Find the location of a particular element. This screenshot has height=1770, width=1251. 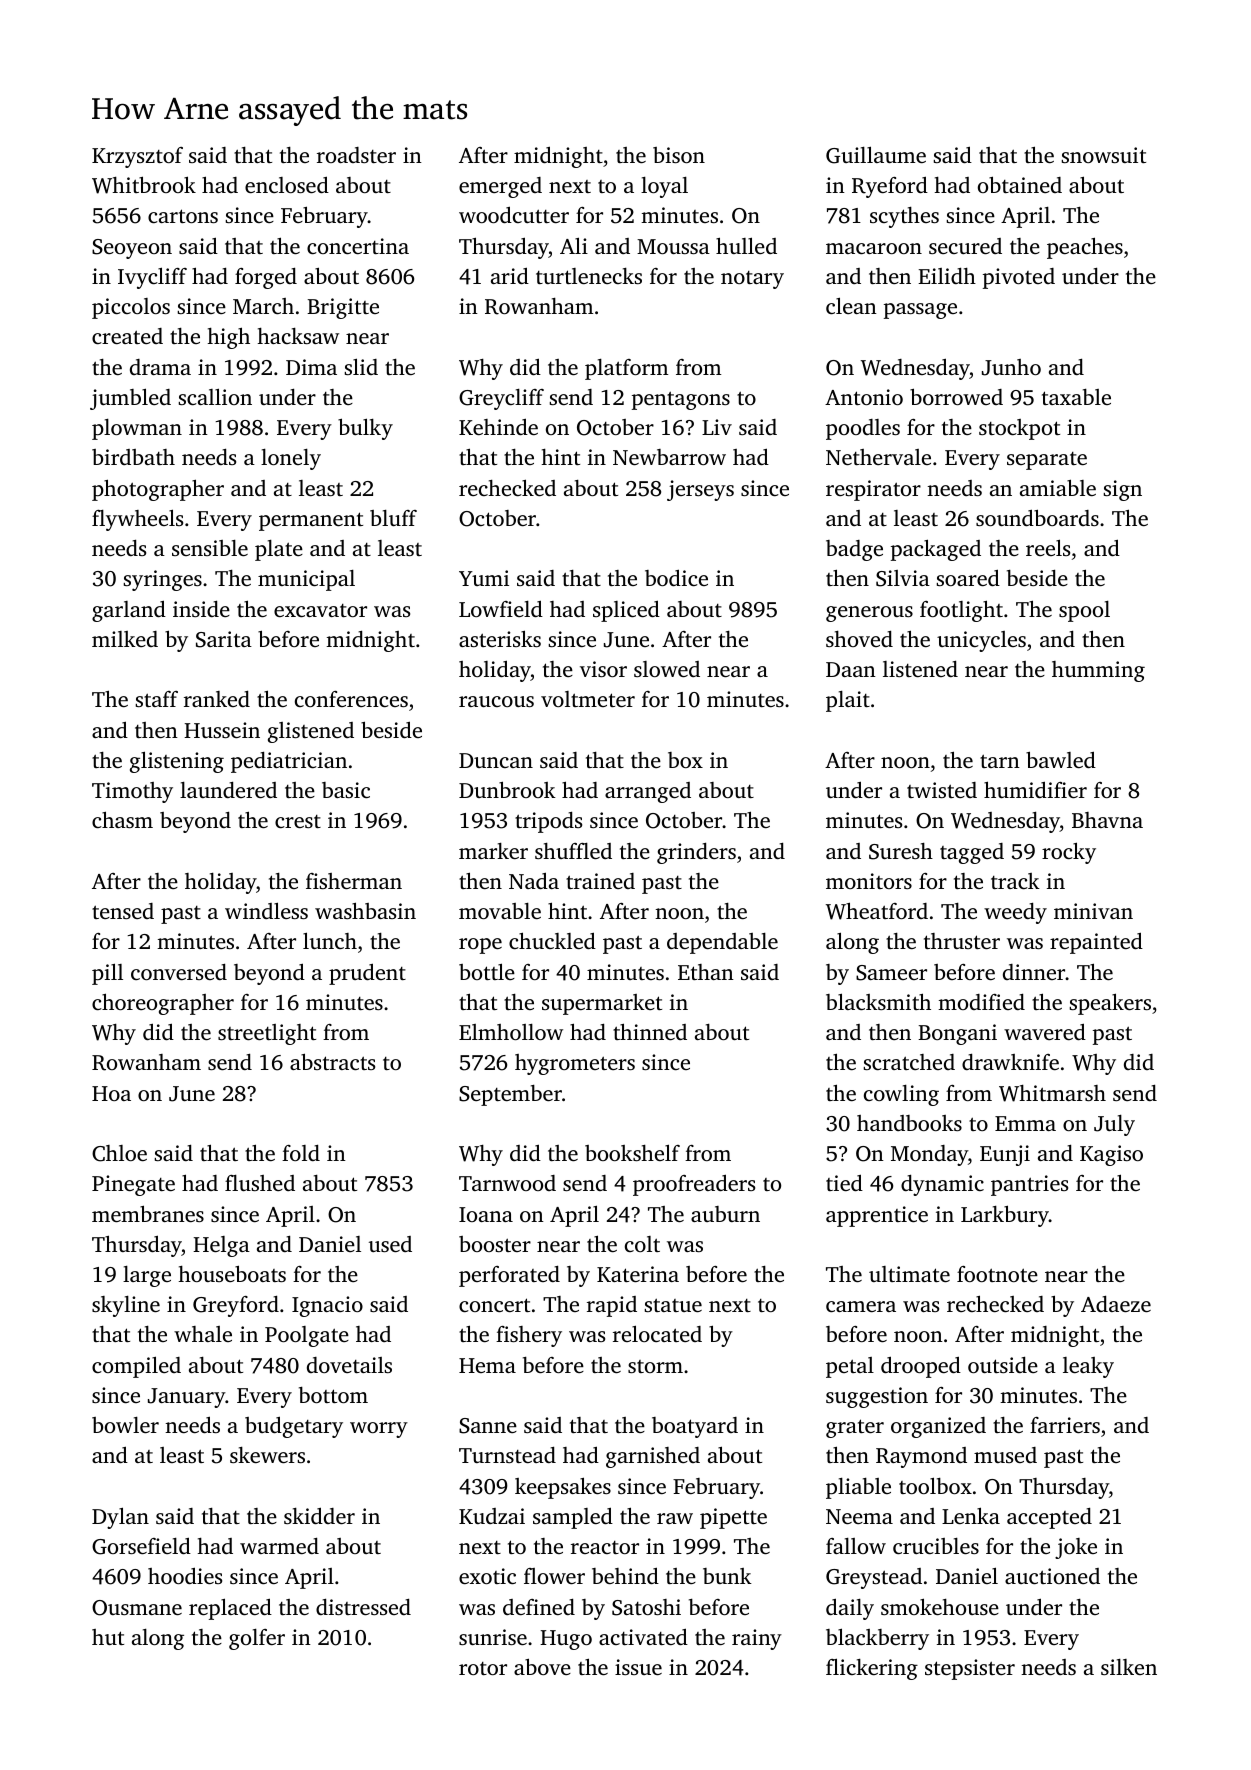

September is located at coordinates (510, 1095).
